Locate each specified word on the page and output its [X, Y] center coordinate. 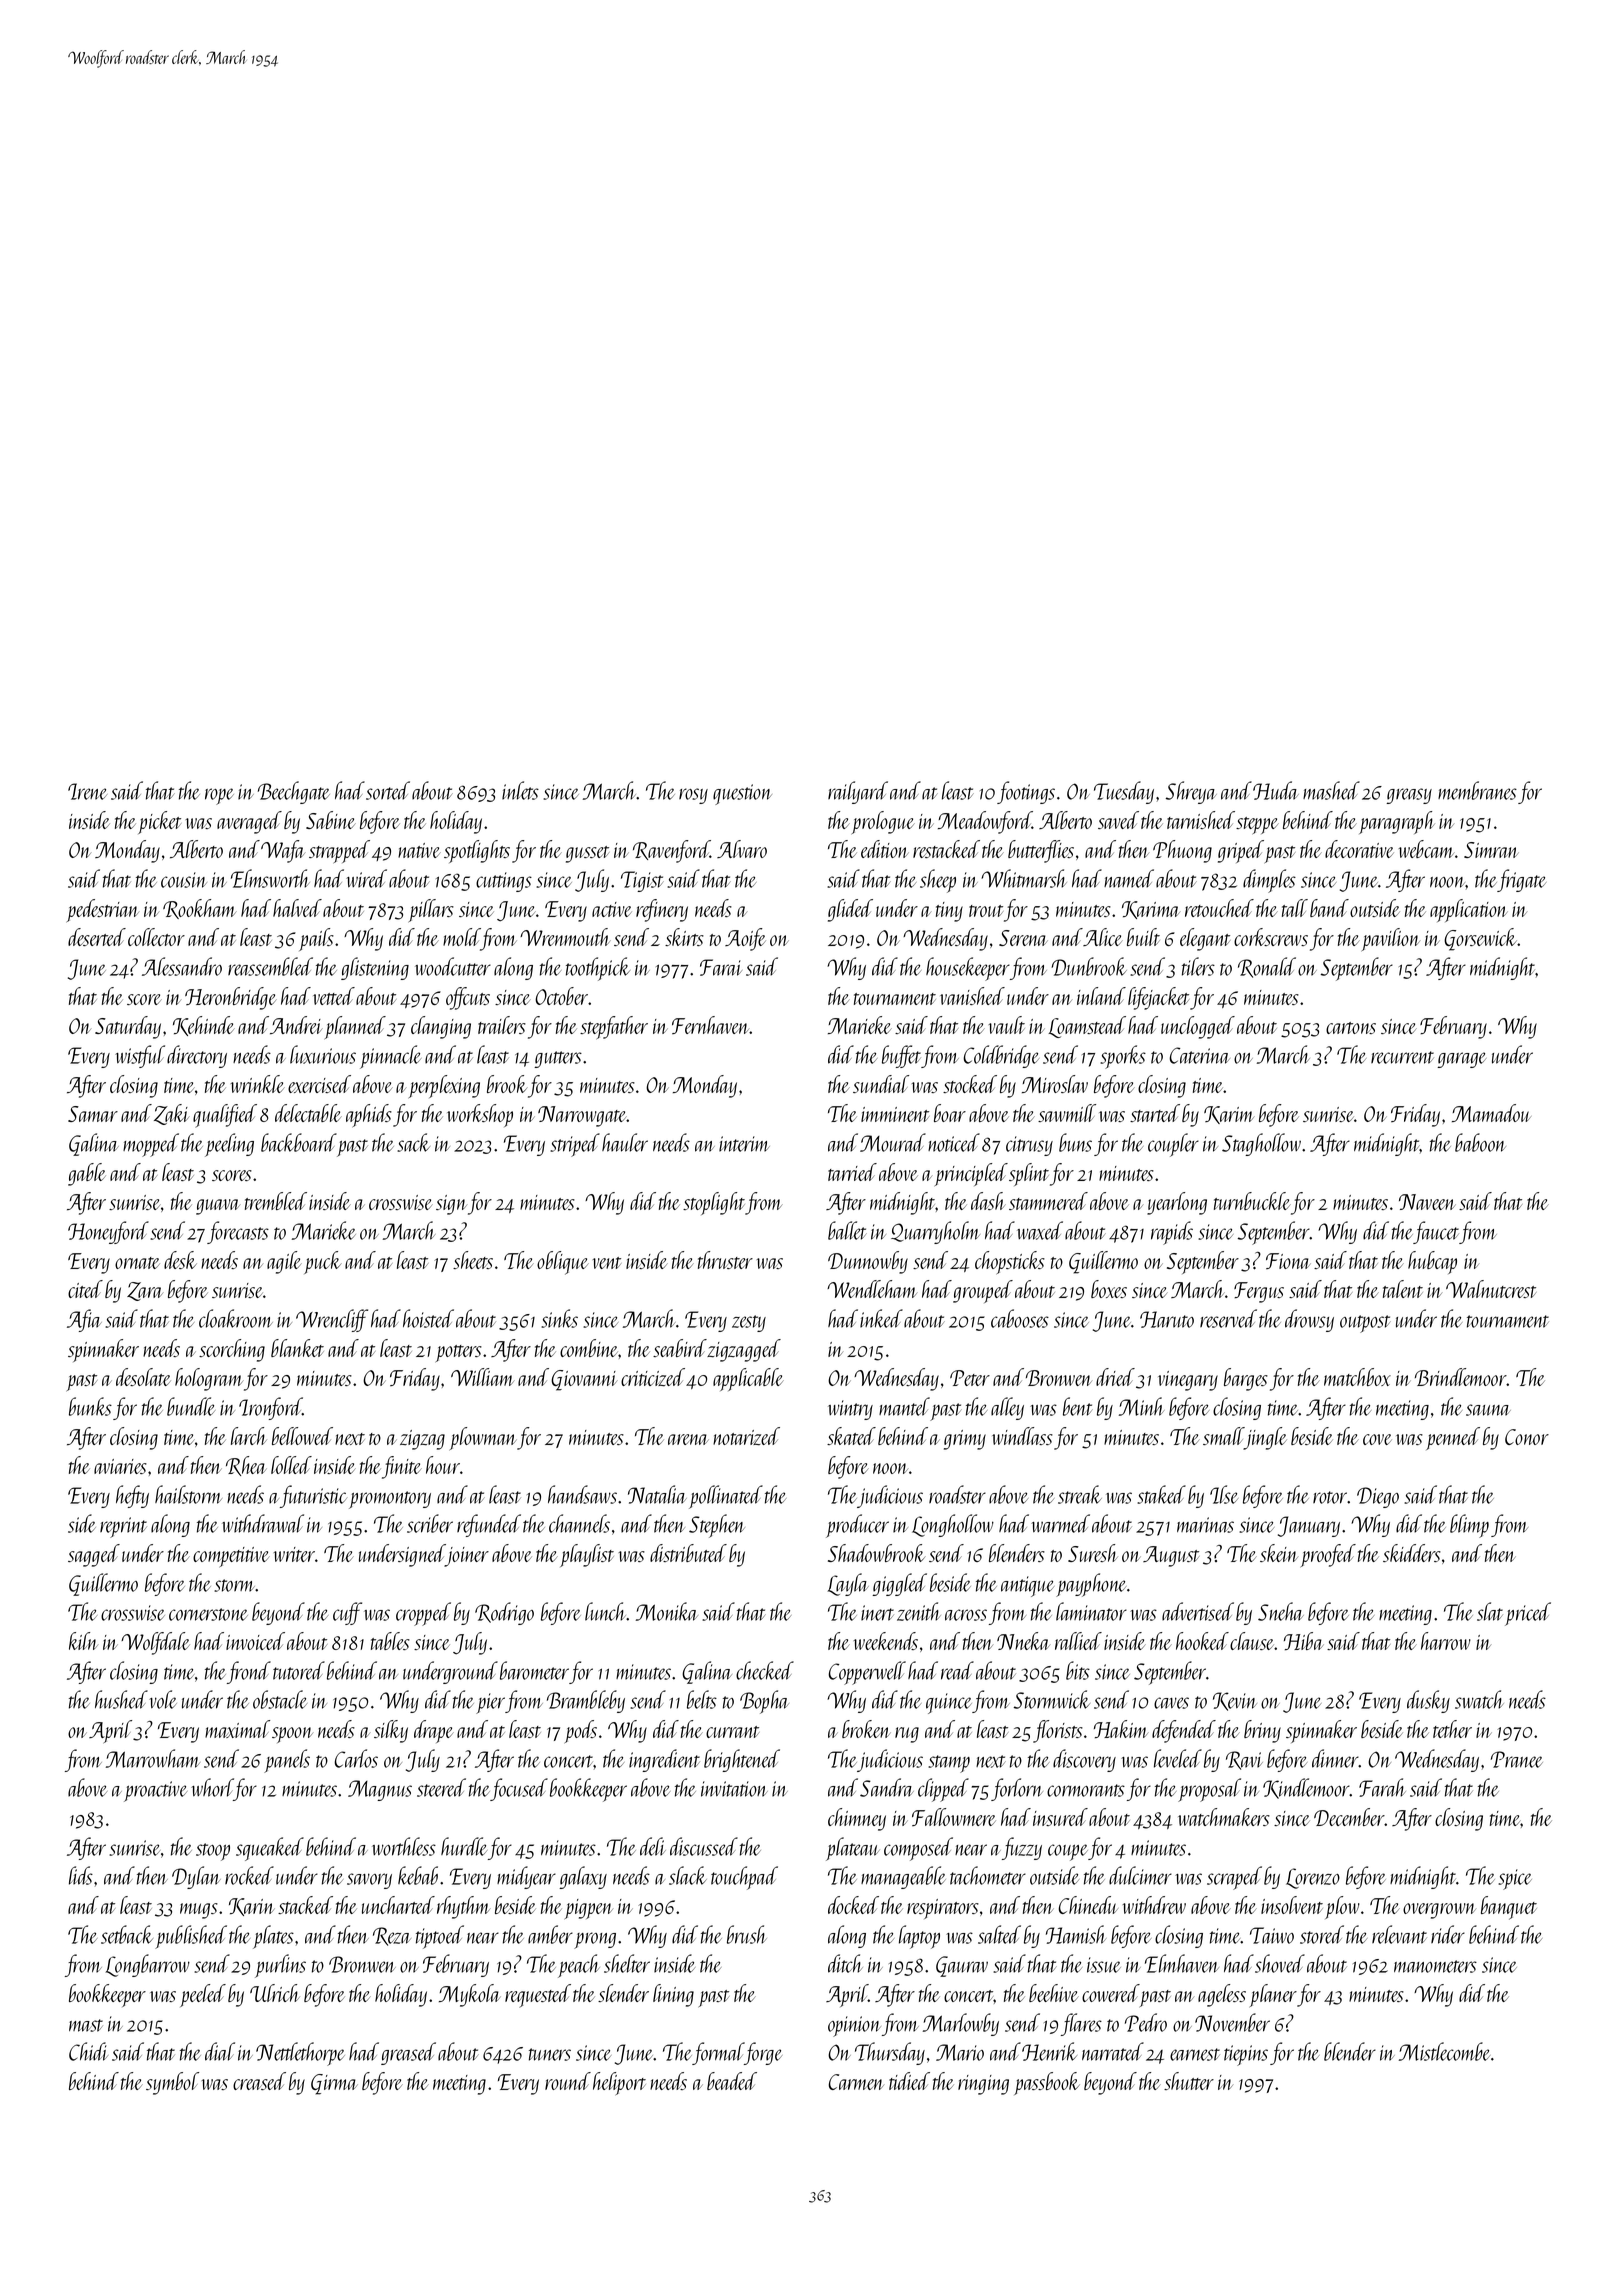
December [1349, 1817]
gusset [587, 854]
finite [402, 1467]
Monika [667, 1611]
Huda [1276, 790]
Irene [87, 791]
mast [86, 2025]
